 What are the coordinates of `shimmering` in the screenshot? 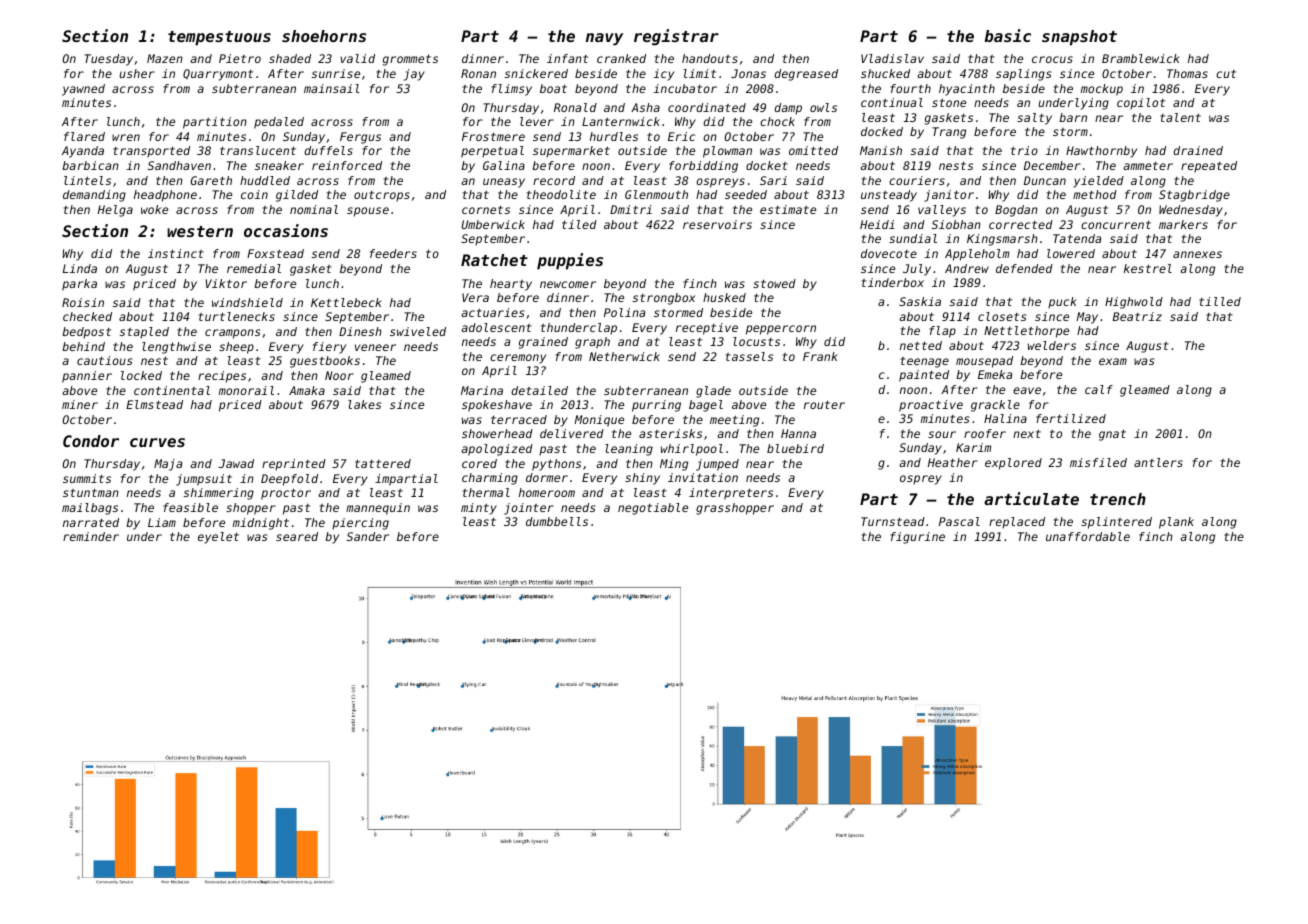 It's located at (219, 494).
